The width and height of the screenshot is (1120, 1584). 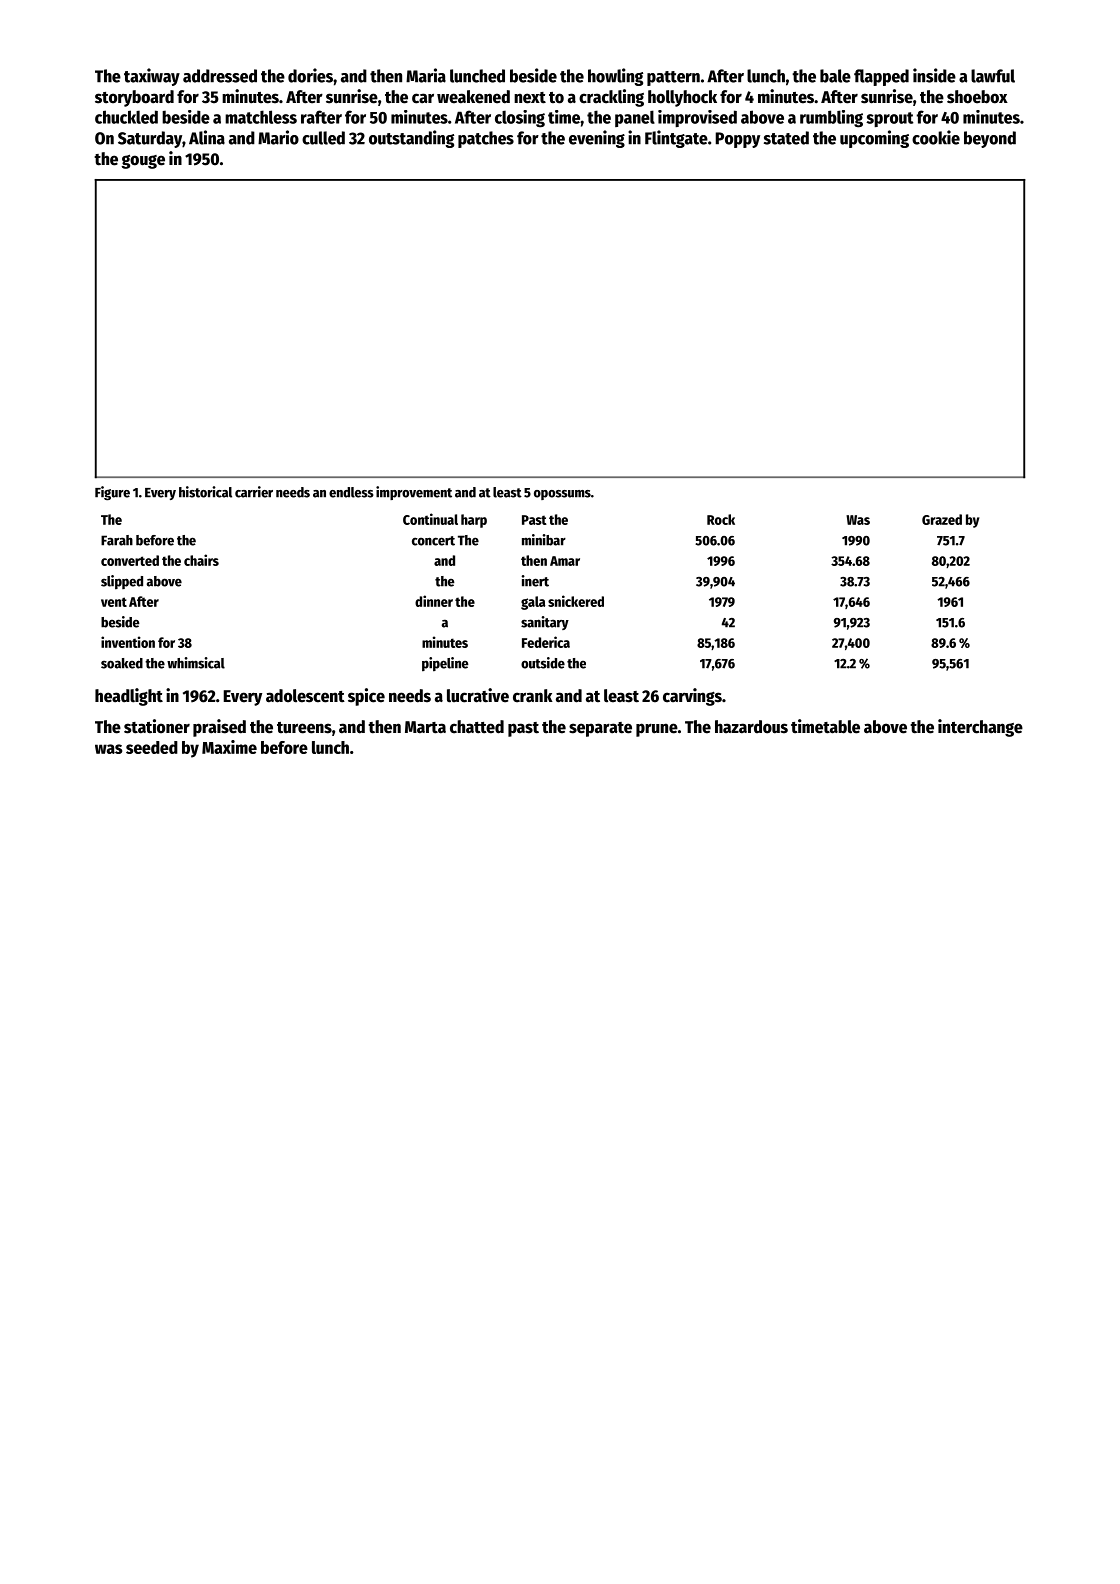 I want to click on upcoming, so click(x=874, y=139).
